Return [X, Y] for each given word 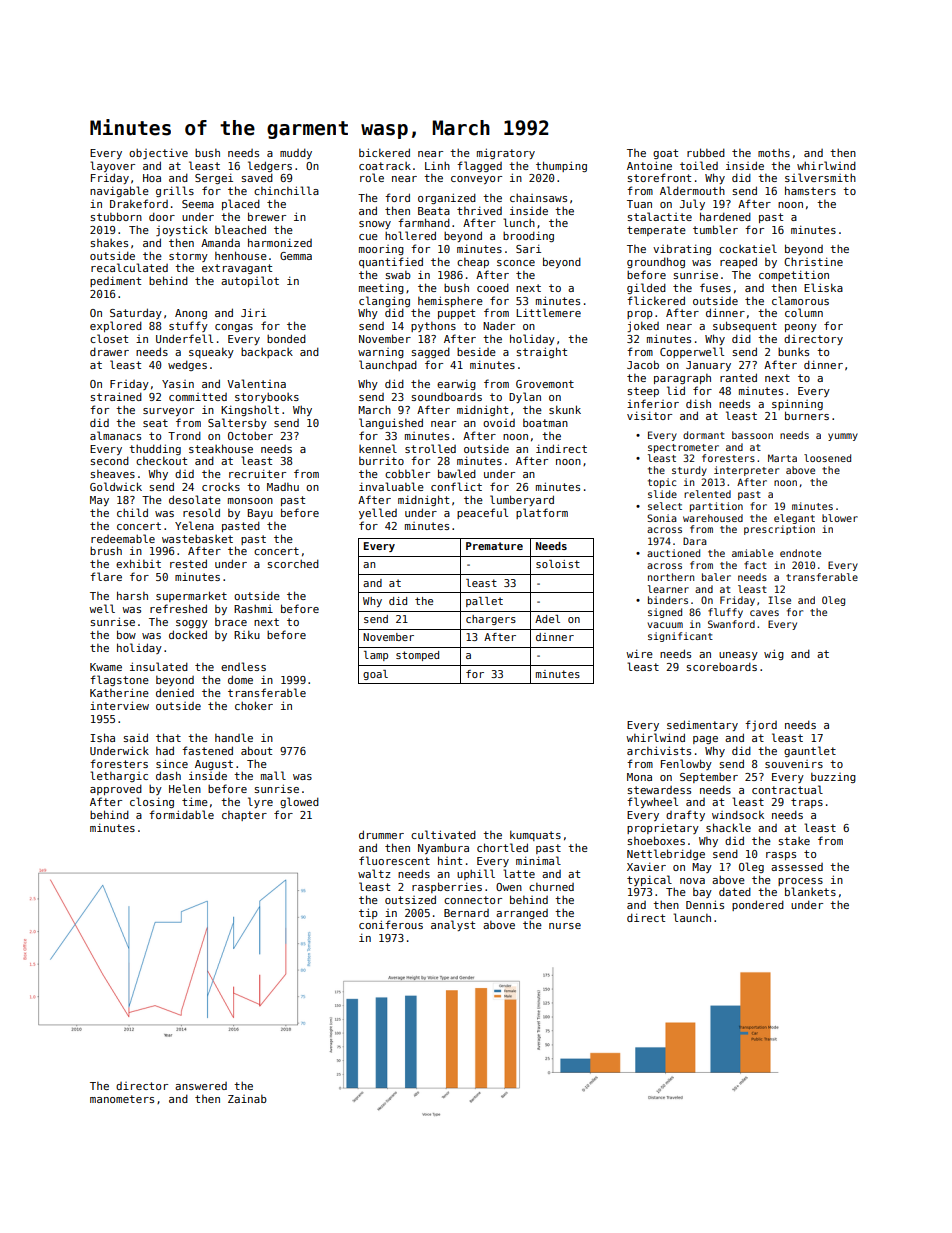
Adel [547, 619]
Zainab [247, 1099]
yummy [843, 437]
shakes [109, 243]
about [256, 750]
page [705, 740]
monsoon [250, 501]
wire [639, 653]
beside [476, 351]
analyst [453, 925]
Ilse [779, 600]
